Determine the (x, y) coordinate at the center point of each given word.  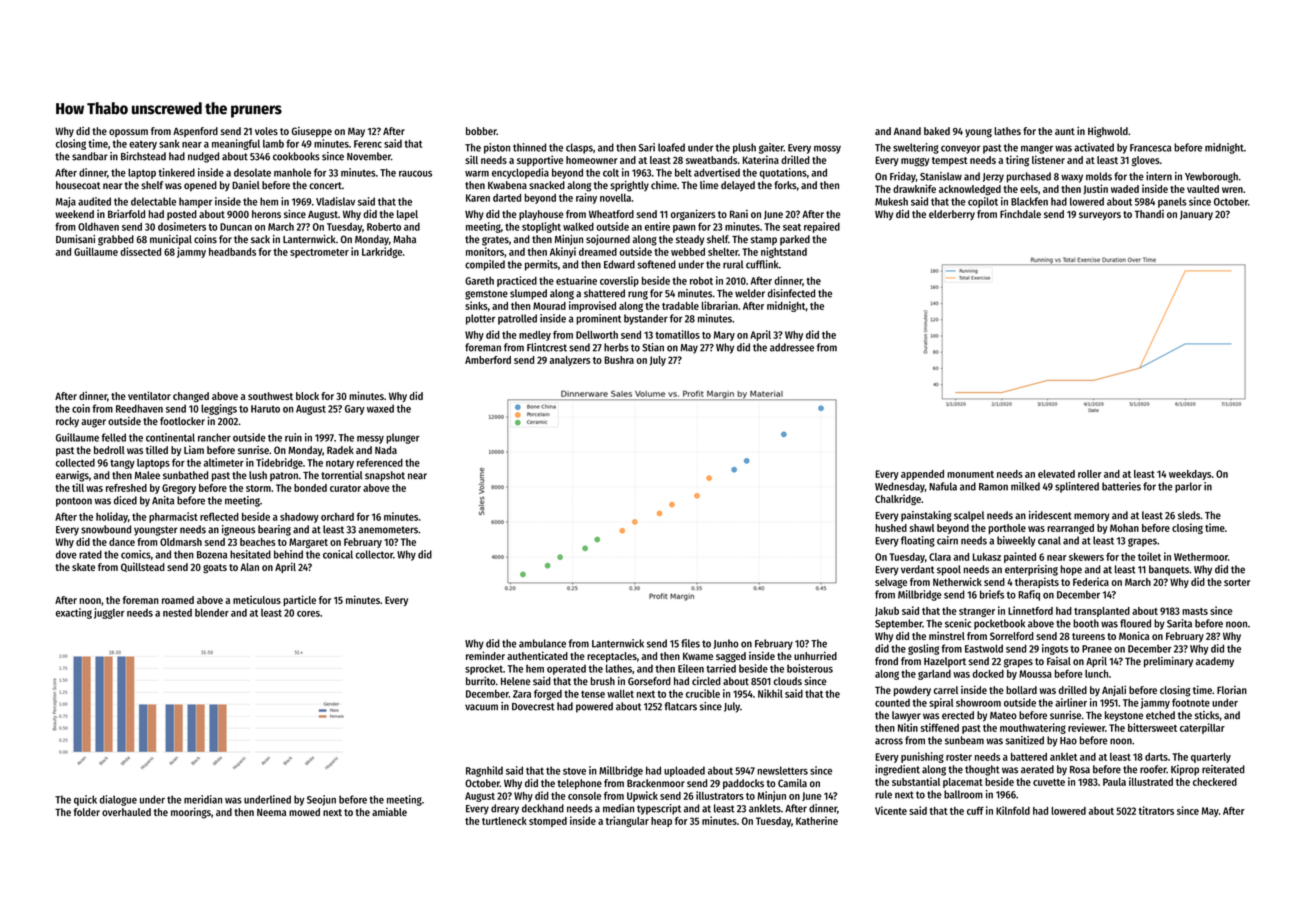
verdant (917, 569)
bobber (481, 131)
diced (125, 500)
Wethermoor (1201, 557)
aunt (1065, 131)
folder (87, 812)
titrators (1156, 810)
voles (266, 131)
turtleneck (504, 821)
